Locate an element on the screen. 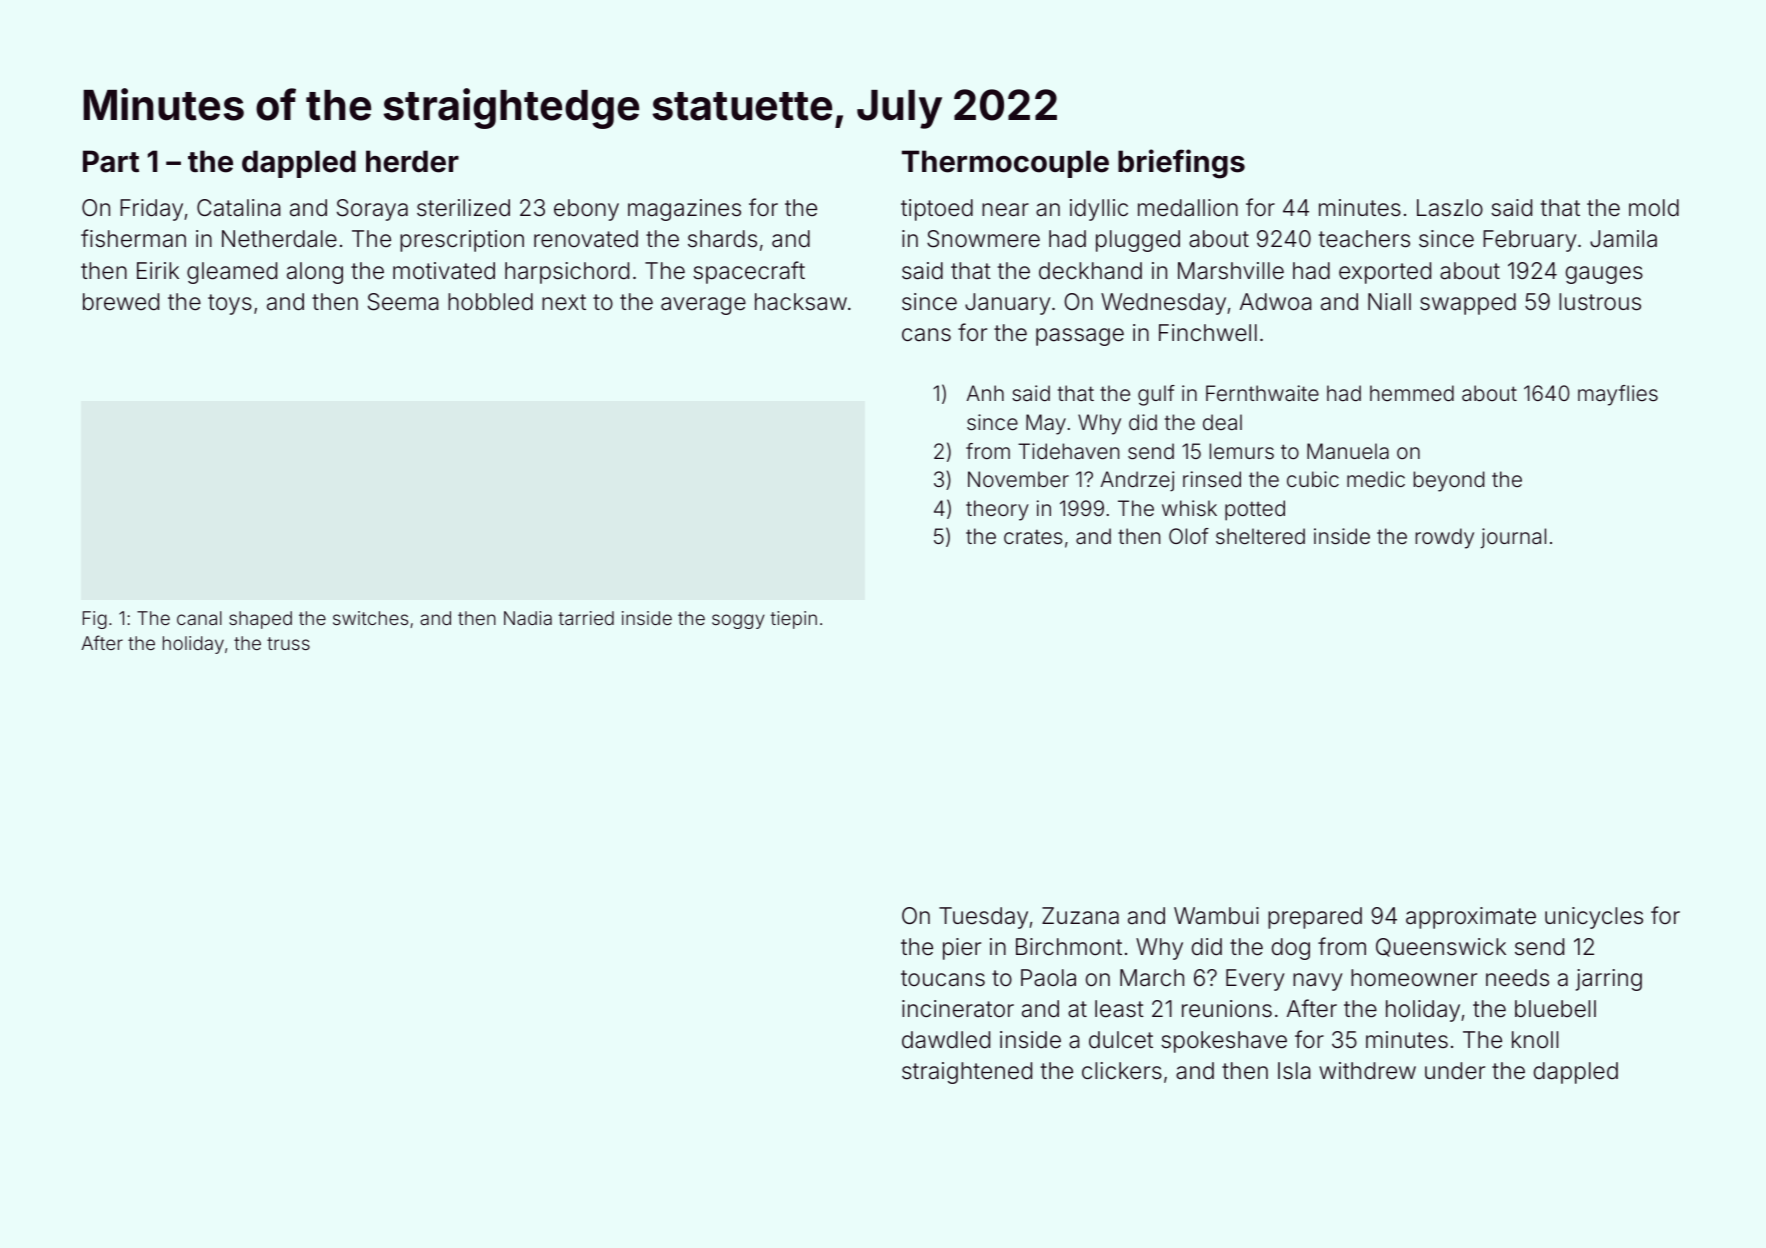  Catalina is located at coordinates (239, 208).
